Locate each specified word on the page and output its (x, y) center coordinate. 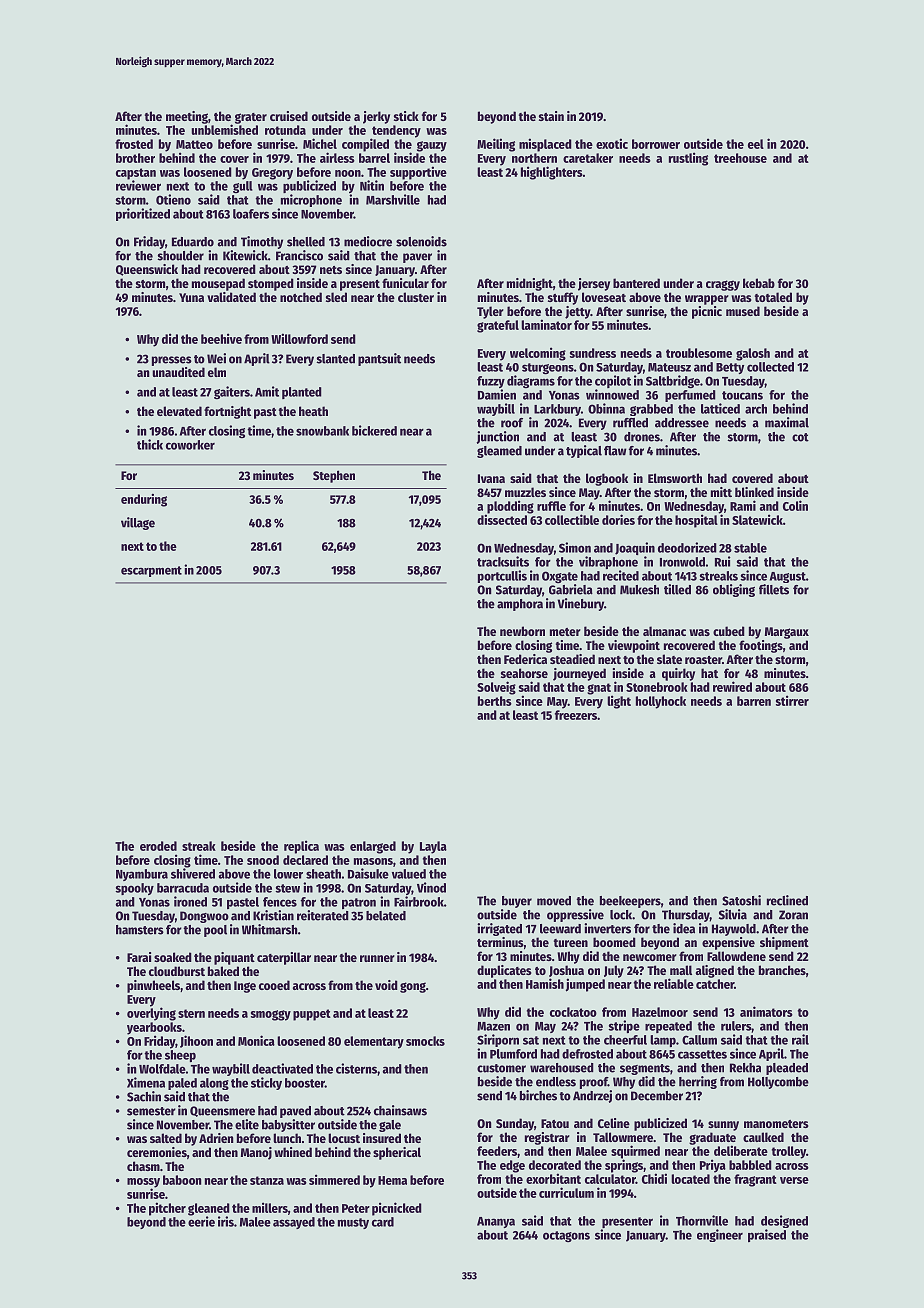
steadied (572, 659)
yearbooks (154, 1028)
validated (231, 297)
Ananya (496, 1222)
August (788, 577)
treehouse (740, 158)
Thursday (686, 916)
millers (270, 1207)
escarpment (151, 571)
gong (413, 987)
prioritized (143, 214)
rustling (688, 159)
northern (534, 158)
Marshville (393, 199)
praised (767, 1235)
